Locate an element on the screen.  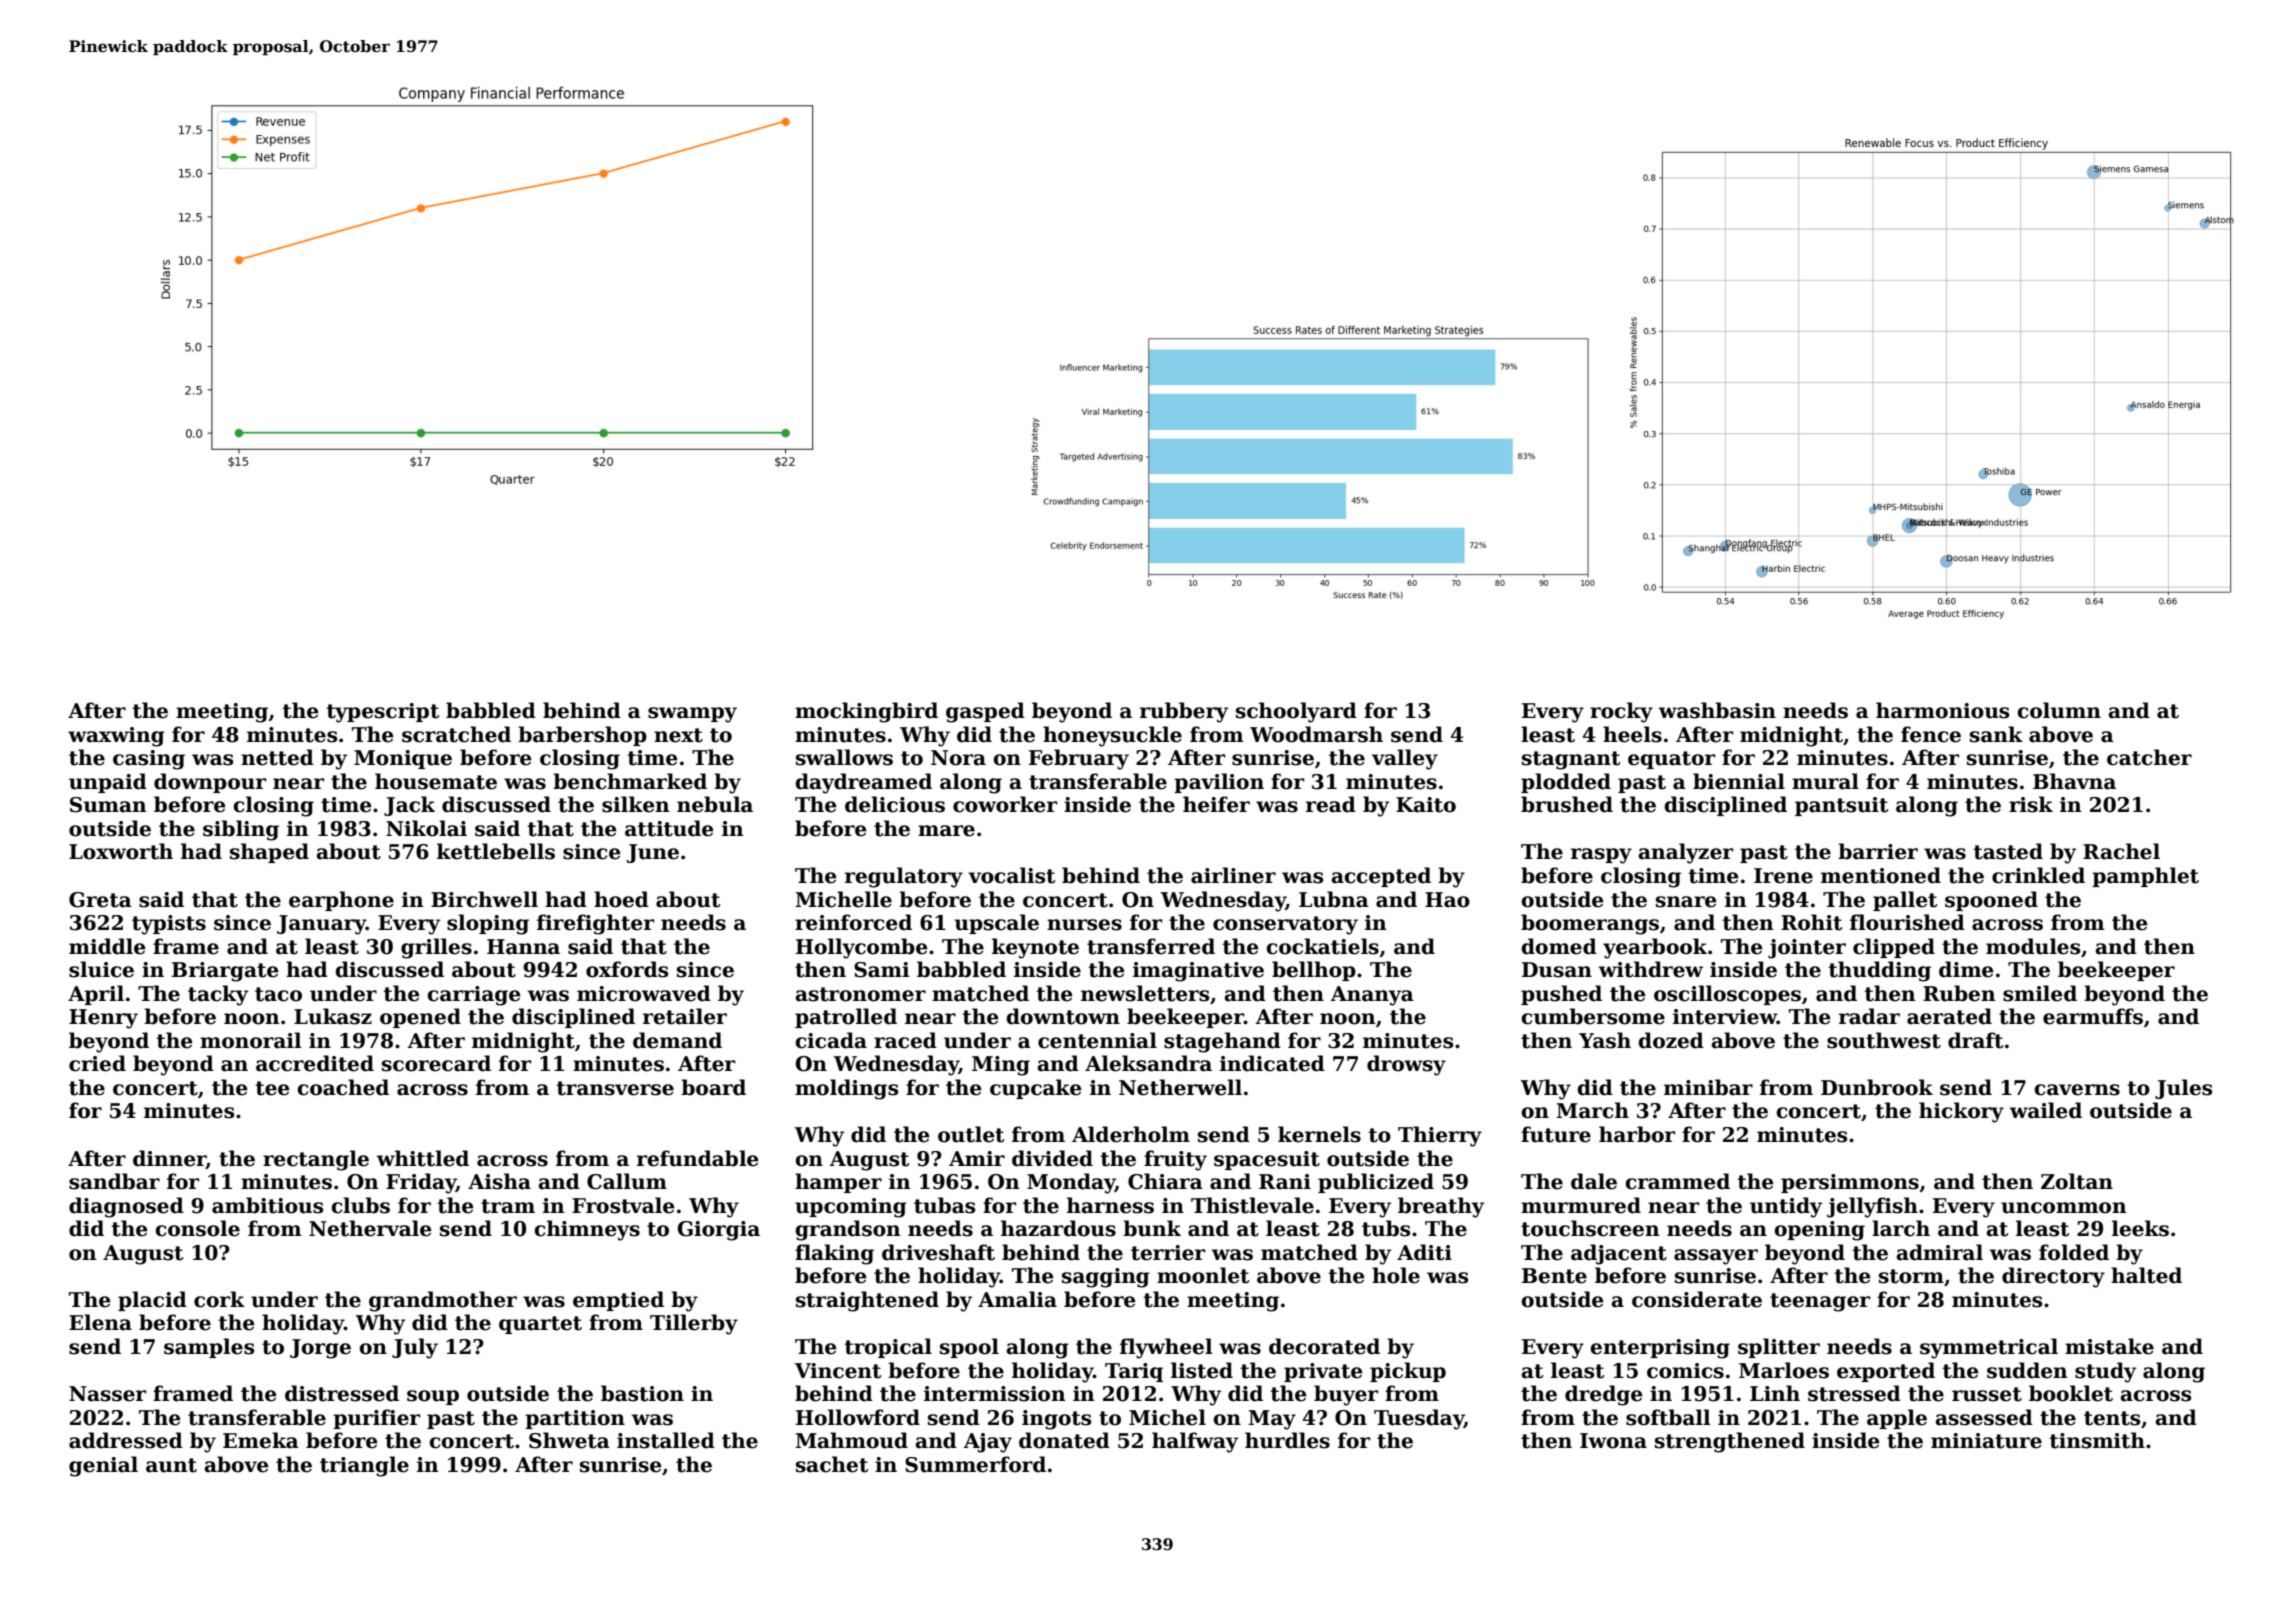
earphone is located at coordinates (341, 901).
